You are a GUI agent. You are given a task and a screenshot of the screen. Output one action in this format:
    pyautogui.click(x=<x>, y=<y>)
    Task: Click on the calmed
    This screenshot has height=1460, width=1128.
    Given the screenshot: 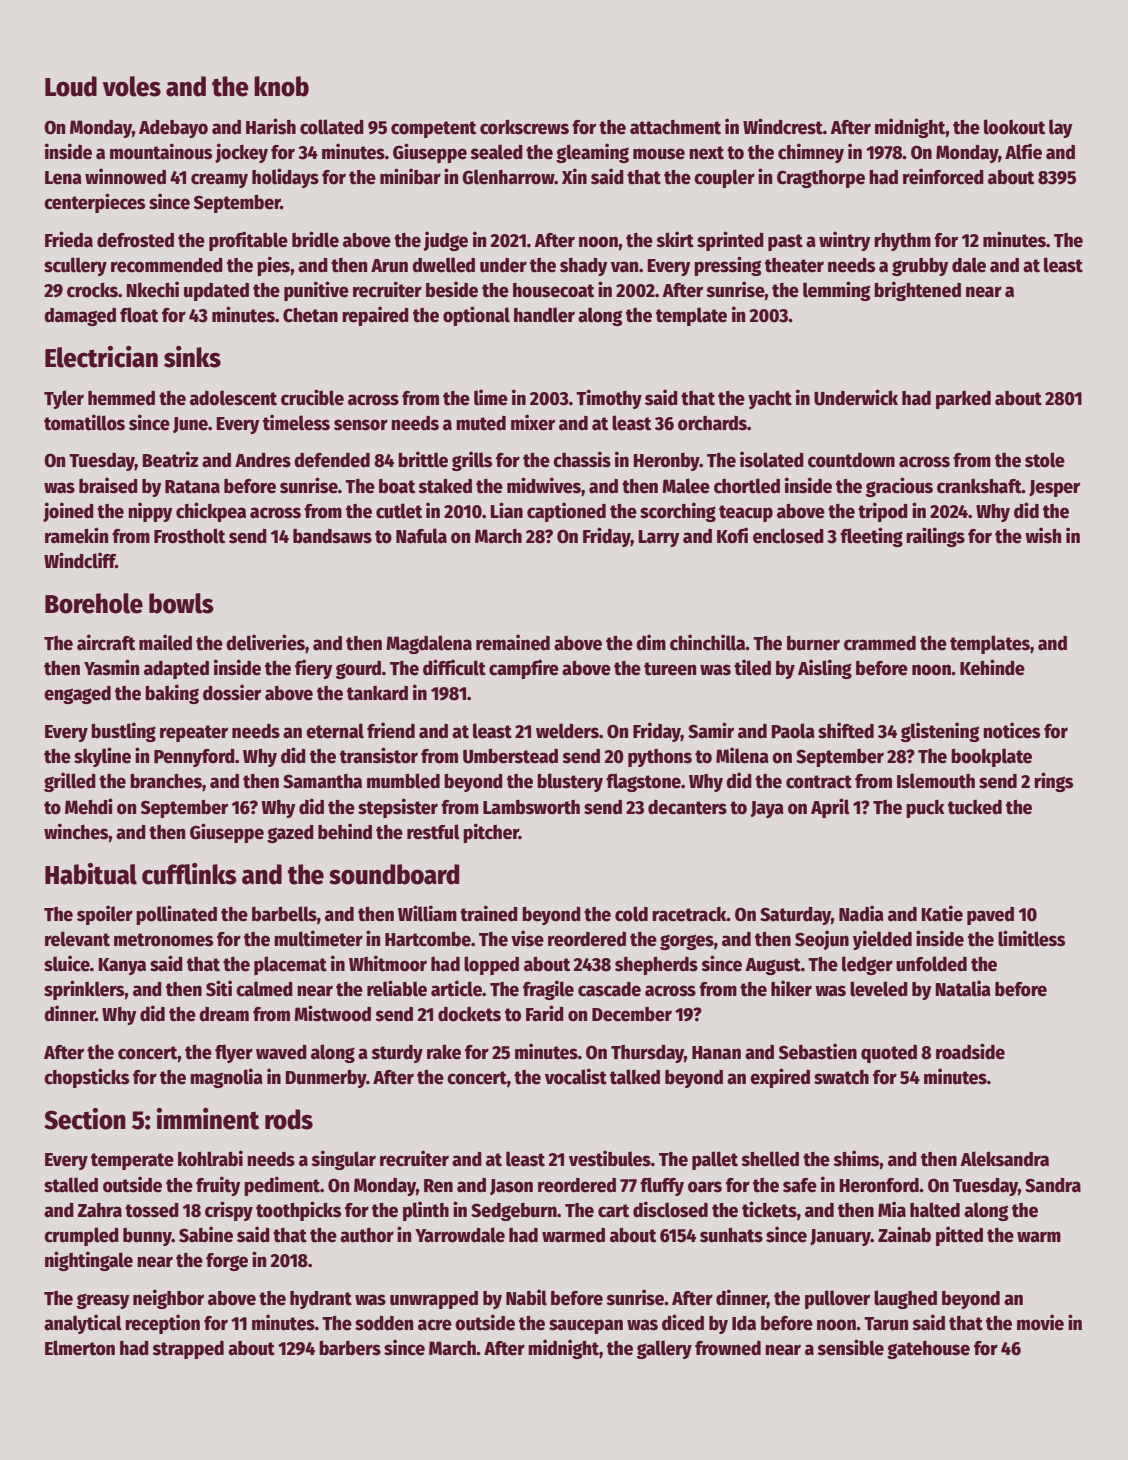 What is the action you would take?
    pyautogui.click(x=264, y=989)
